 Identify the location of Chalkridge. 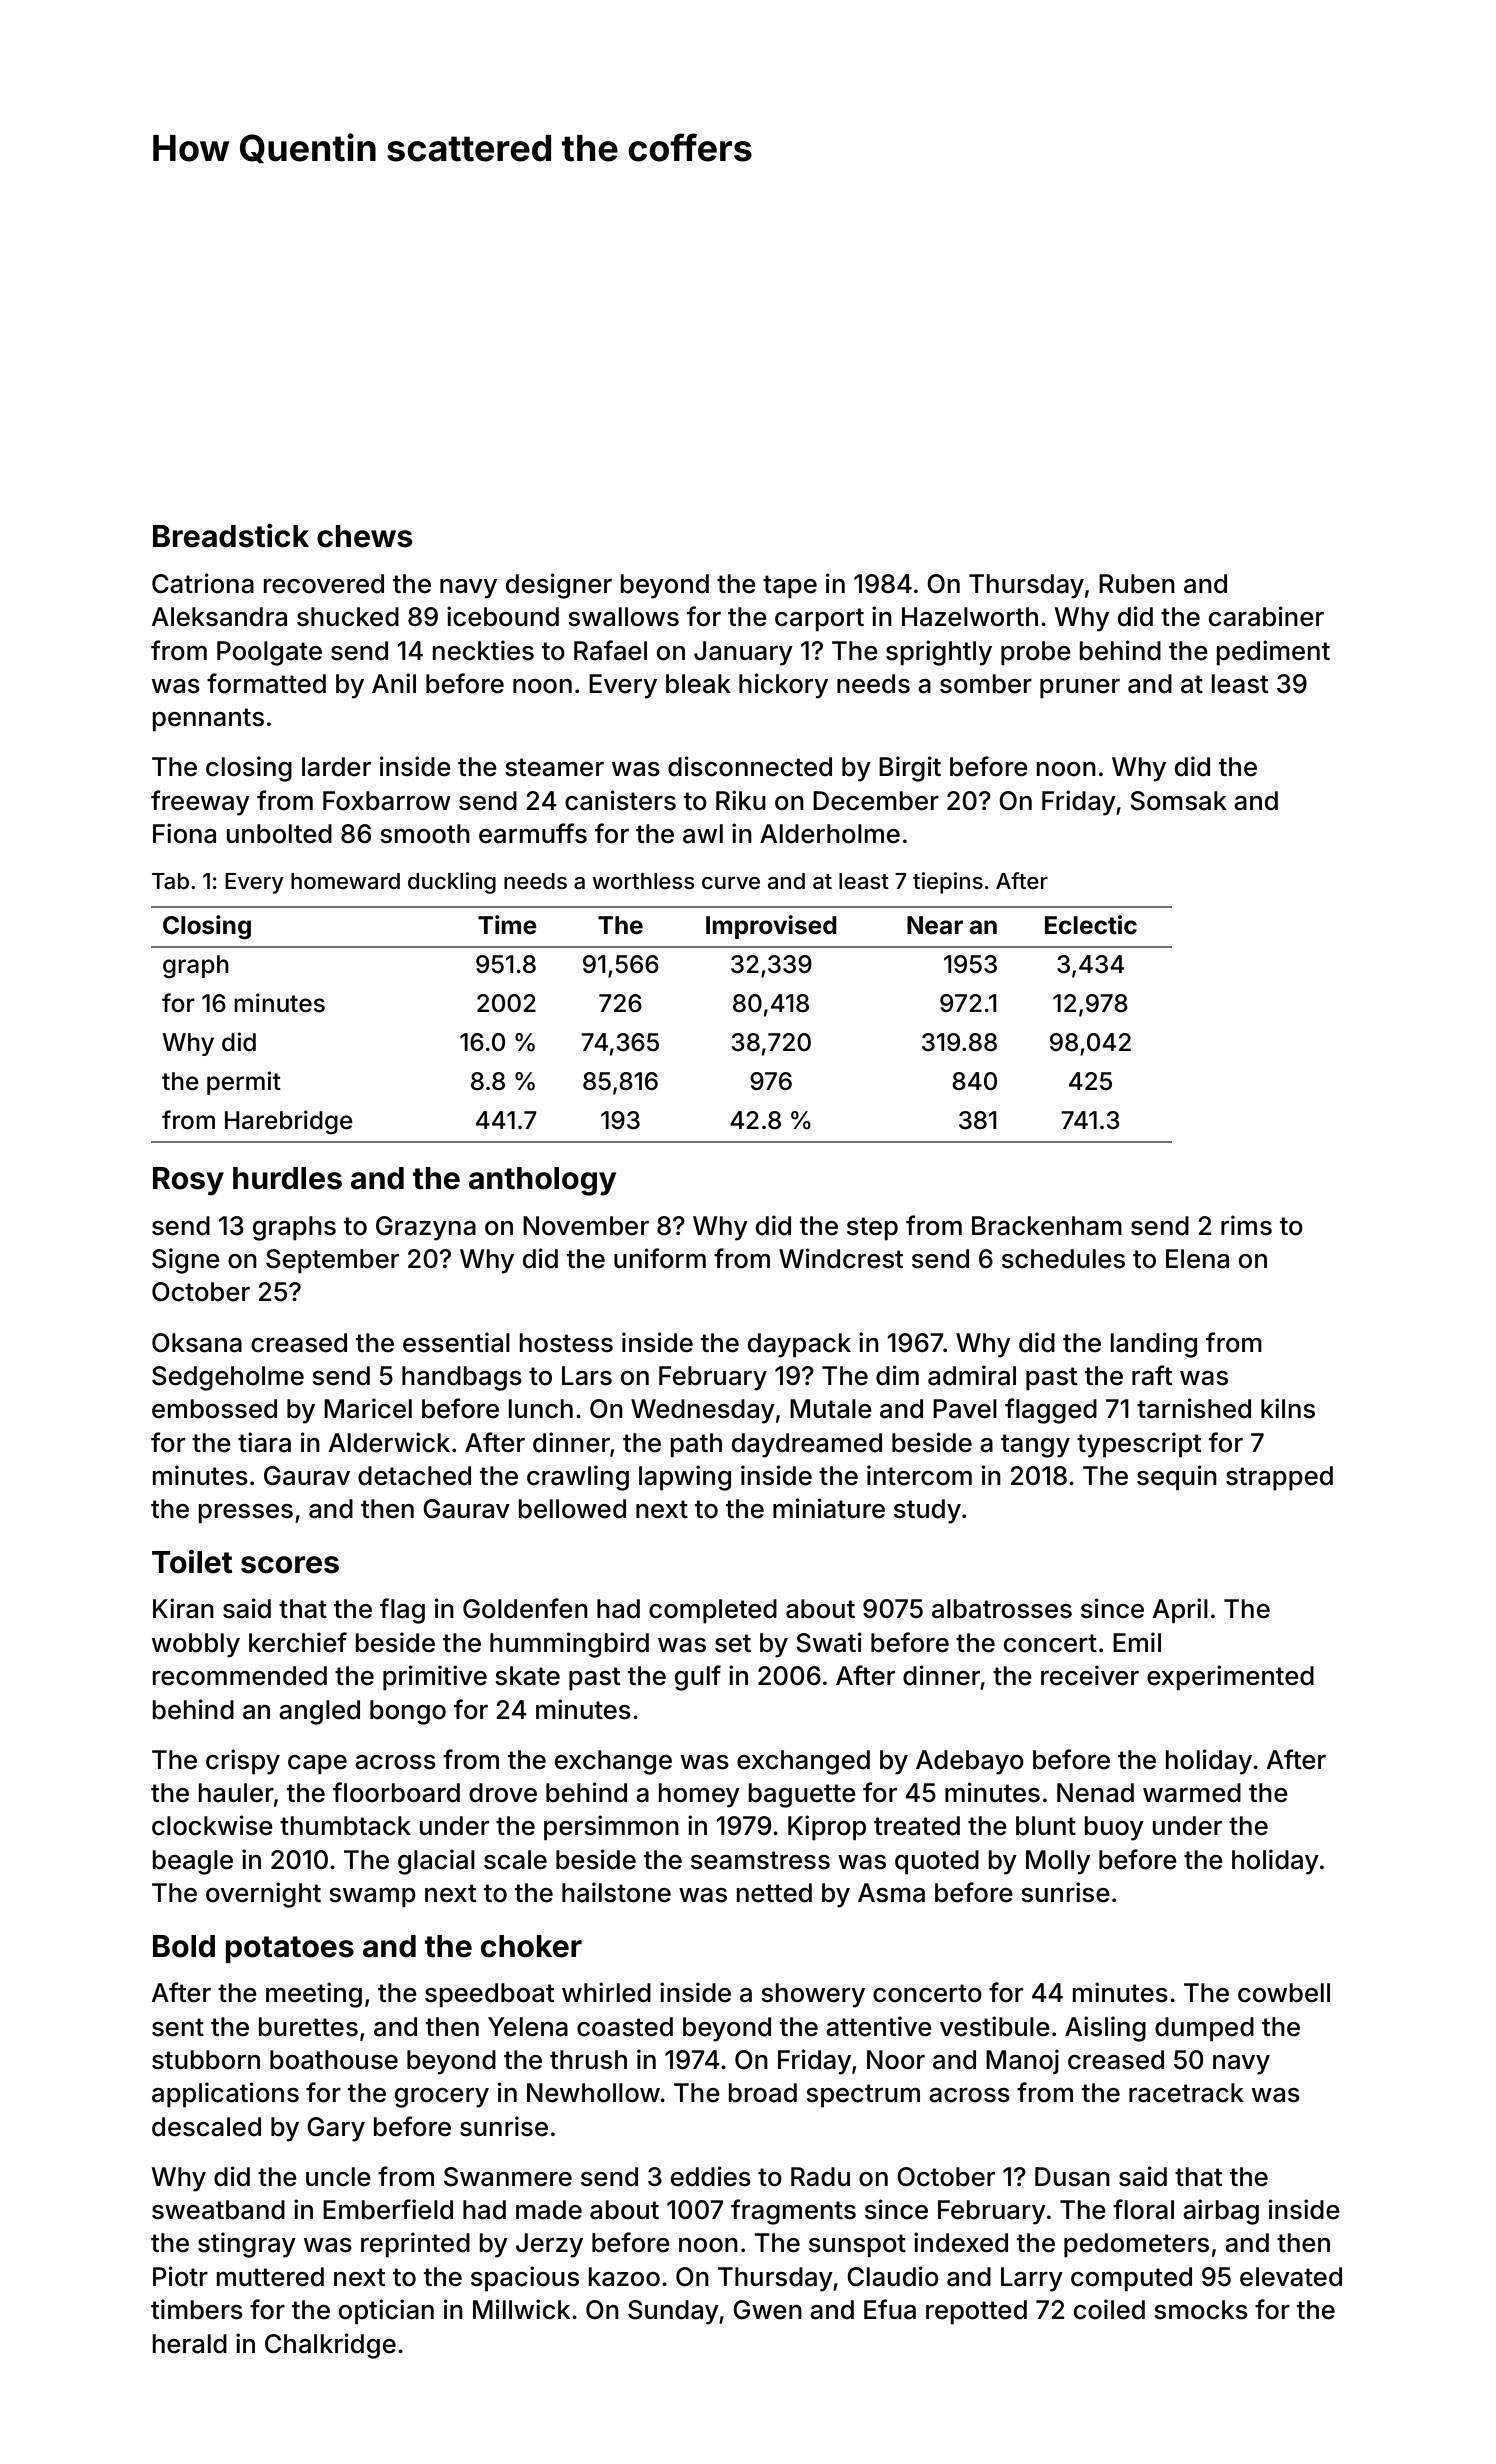
(330, 2346).
